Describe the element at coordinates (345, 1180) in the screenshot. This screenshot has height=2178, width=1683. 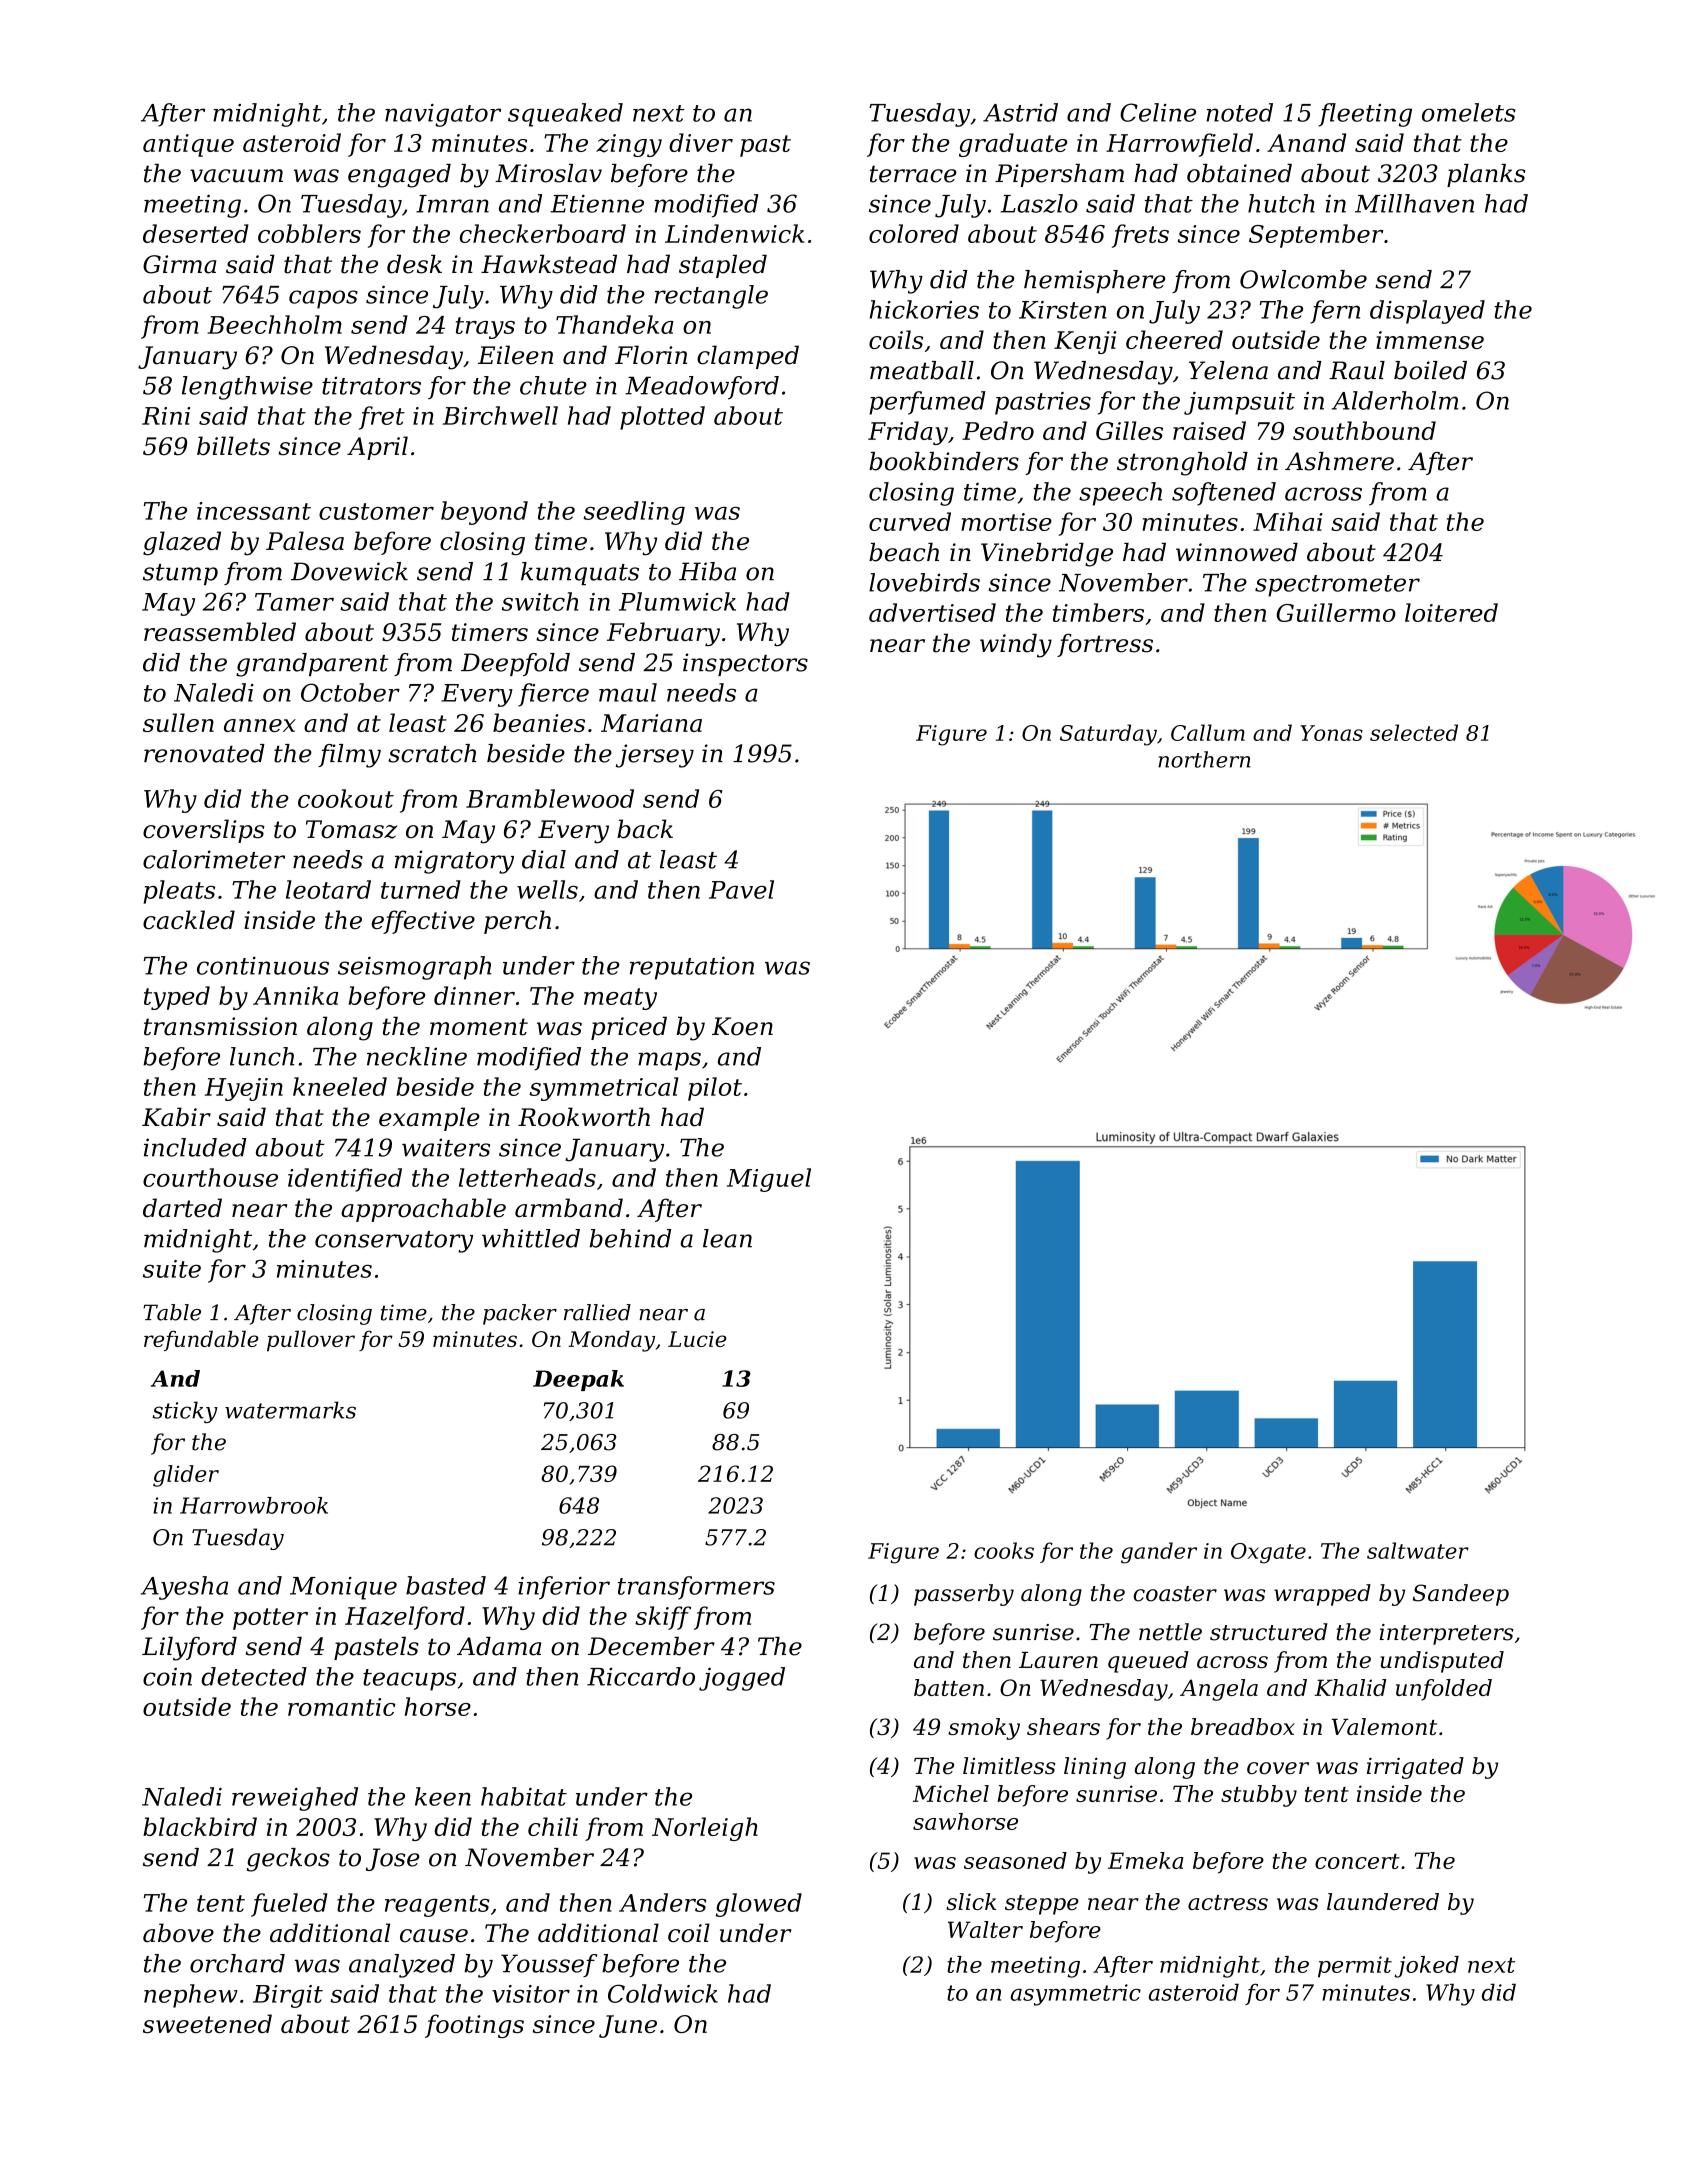
I see `identified` at that location.
